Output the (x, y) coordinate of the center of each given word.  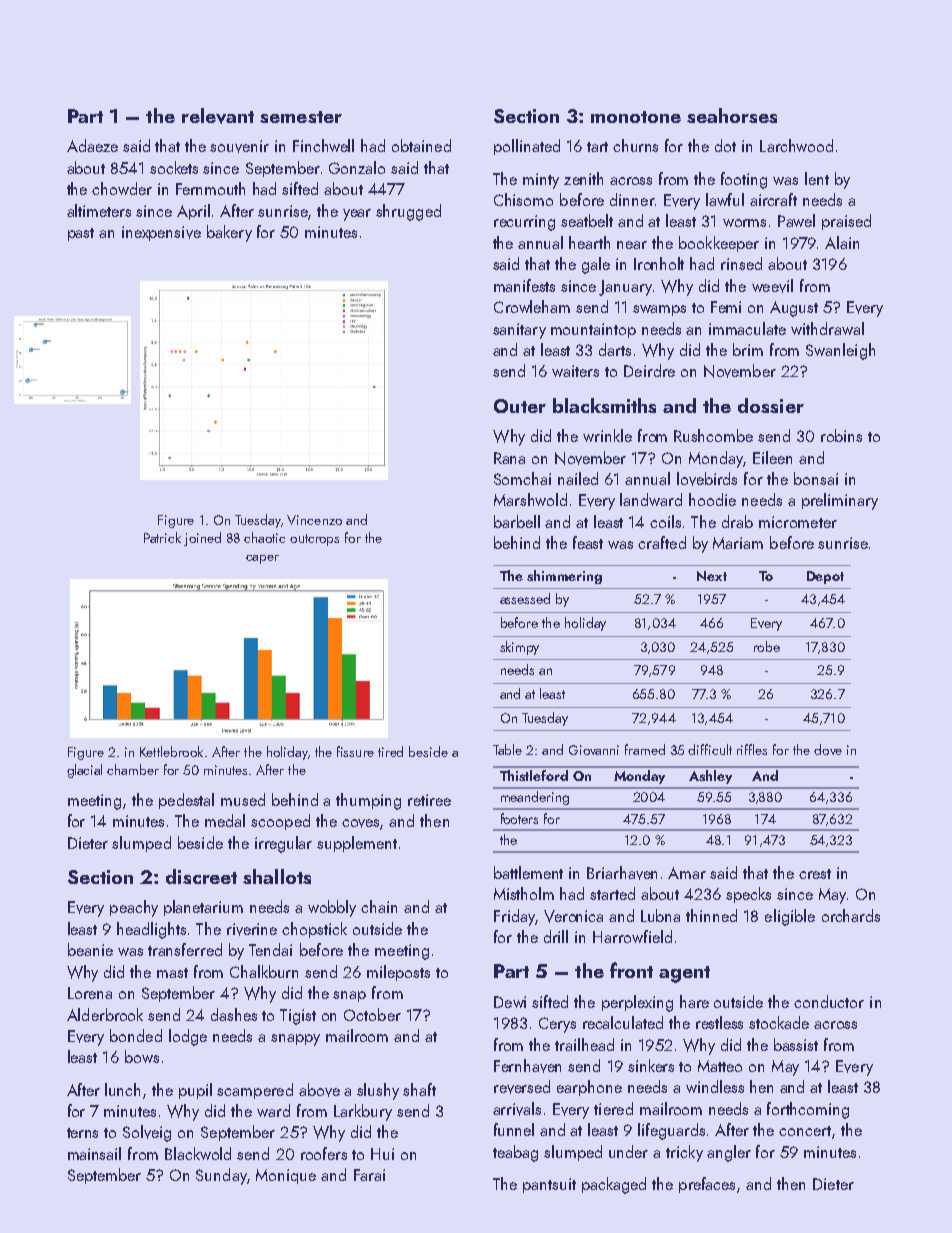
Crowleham (532, 306)
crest (815, 874)
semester (301, 117)
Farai (369, 1175)
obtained (421, 145)
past (81, 234)
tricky (684, 1153)
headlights (151, 930)
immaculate (747, 328)
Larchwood (796, 145)
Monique (286, 1176)
